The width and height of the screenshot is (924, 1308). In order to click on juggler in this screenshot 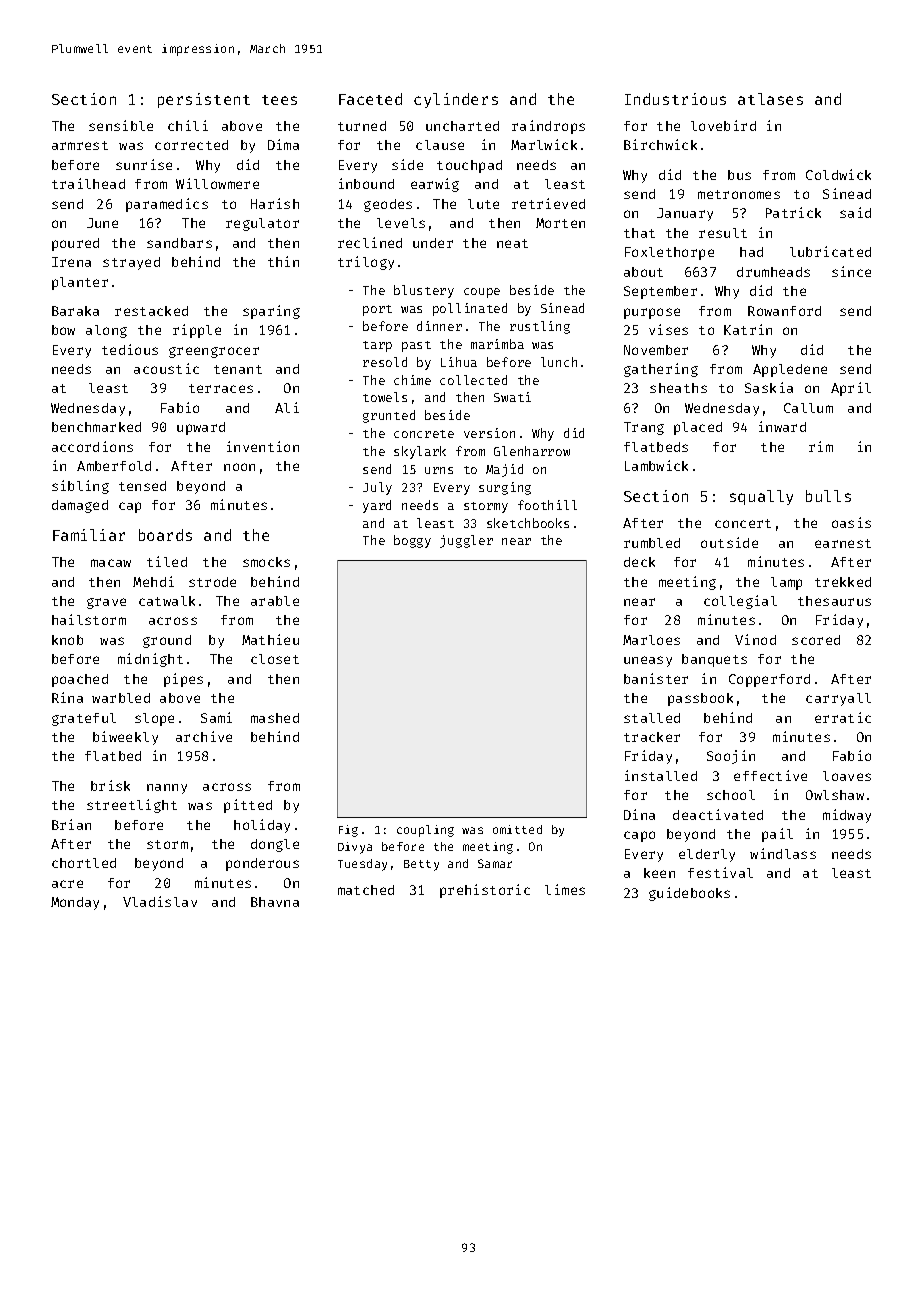, I will do `click(466, 541)`.
